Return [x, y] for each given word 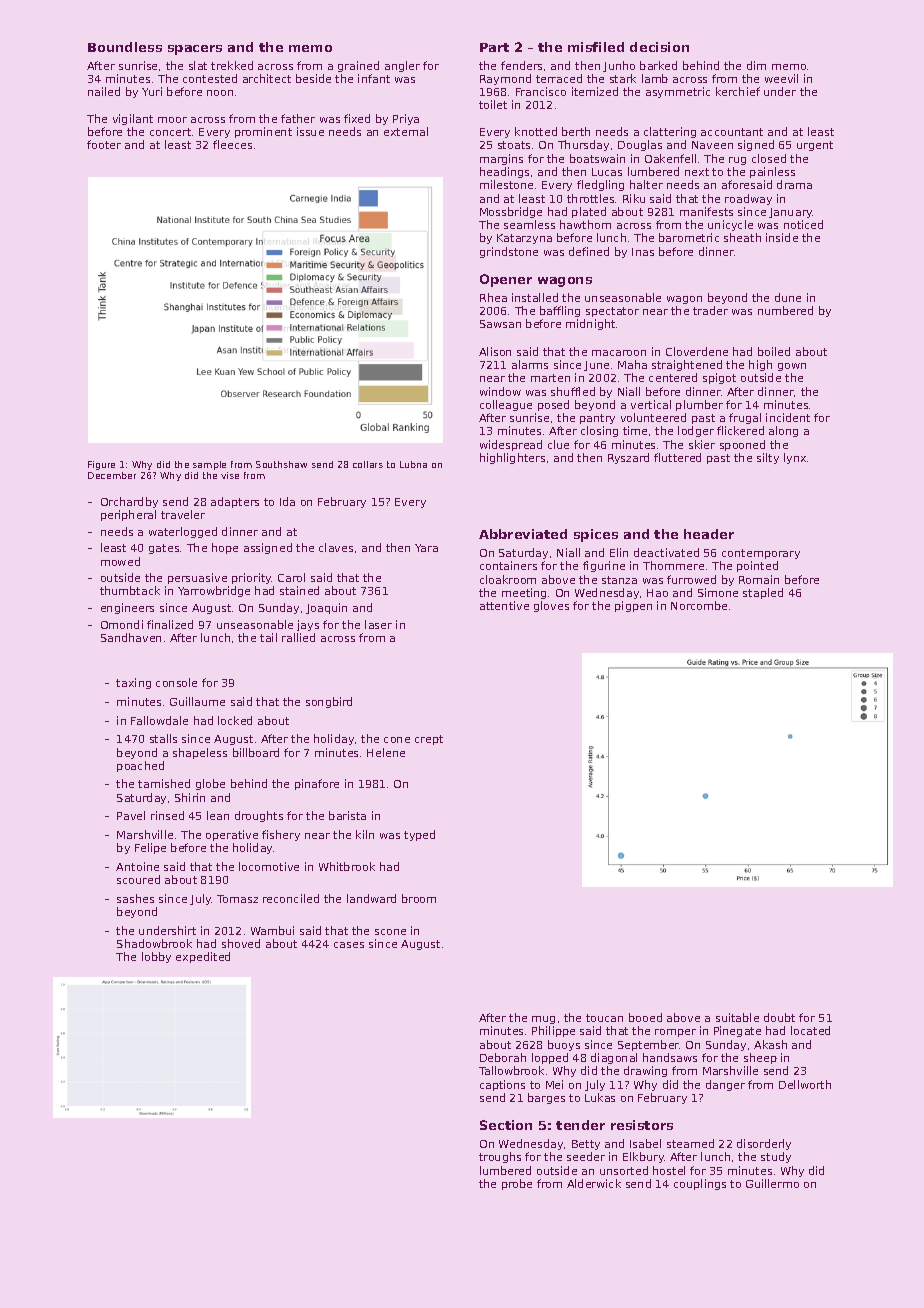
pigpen [633, 606]
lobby [156, 957]
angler [402, 66]
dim [756, 65]
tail [268, 637]
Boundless [125, 47]
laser [378, 624]
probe [517, 1184]
